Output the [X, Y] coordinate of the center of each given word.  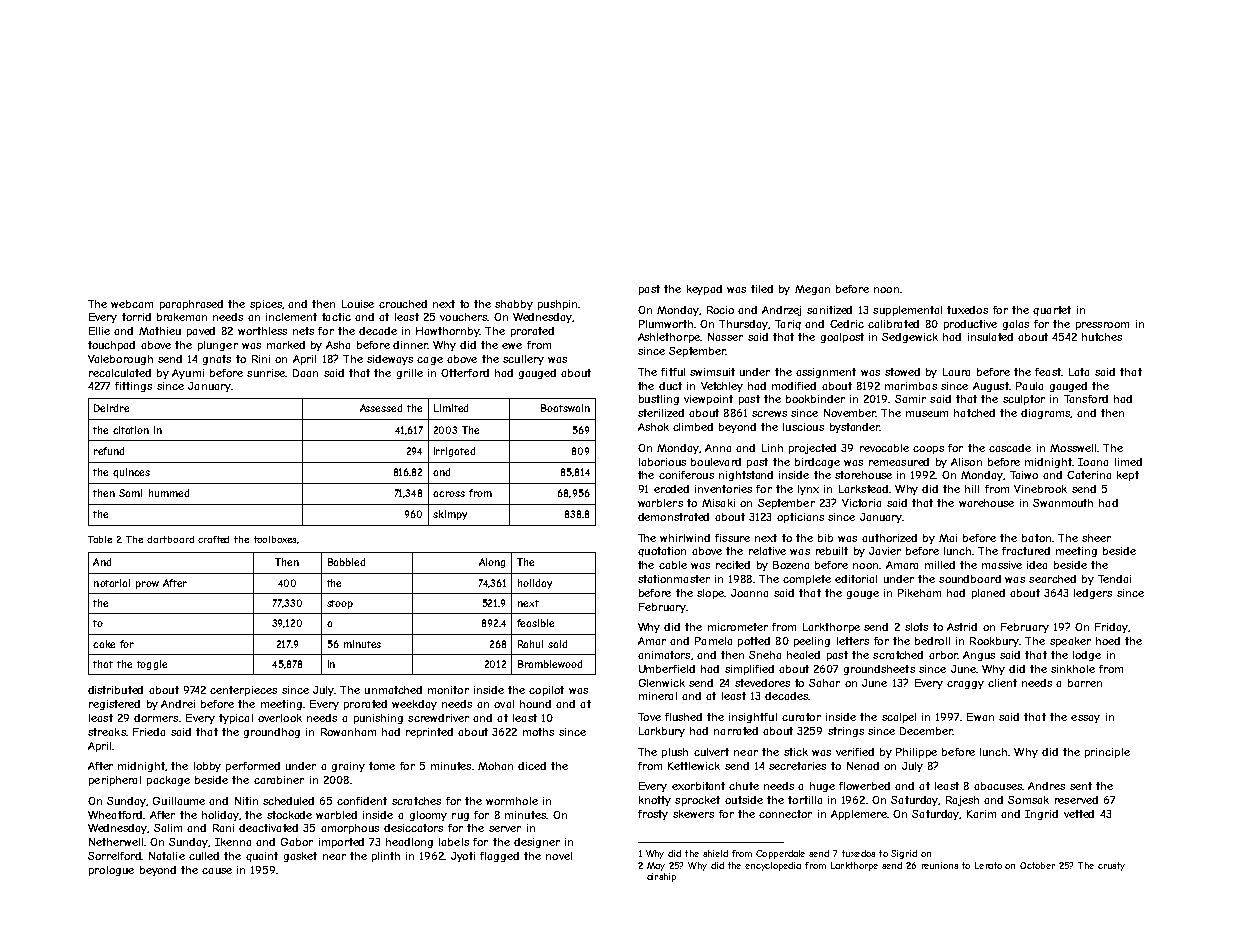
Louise [358, 304]
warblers [660, 503]
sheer [1096, 538]
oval [504, 704]
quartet [1052, 311]
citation [131, 430]
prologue [111, 871]
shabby [514, 305]
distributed [115, 690]
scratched [898, 655]
